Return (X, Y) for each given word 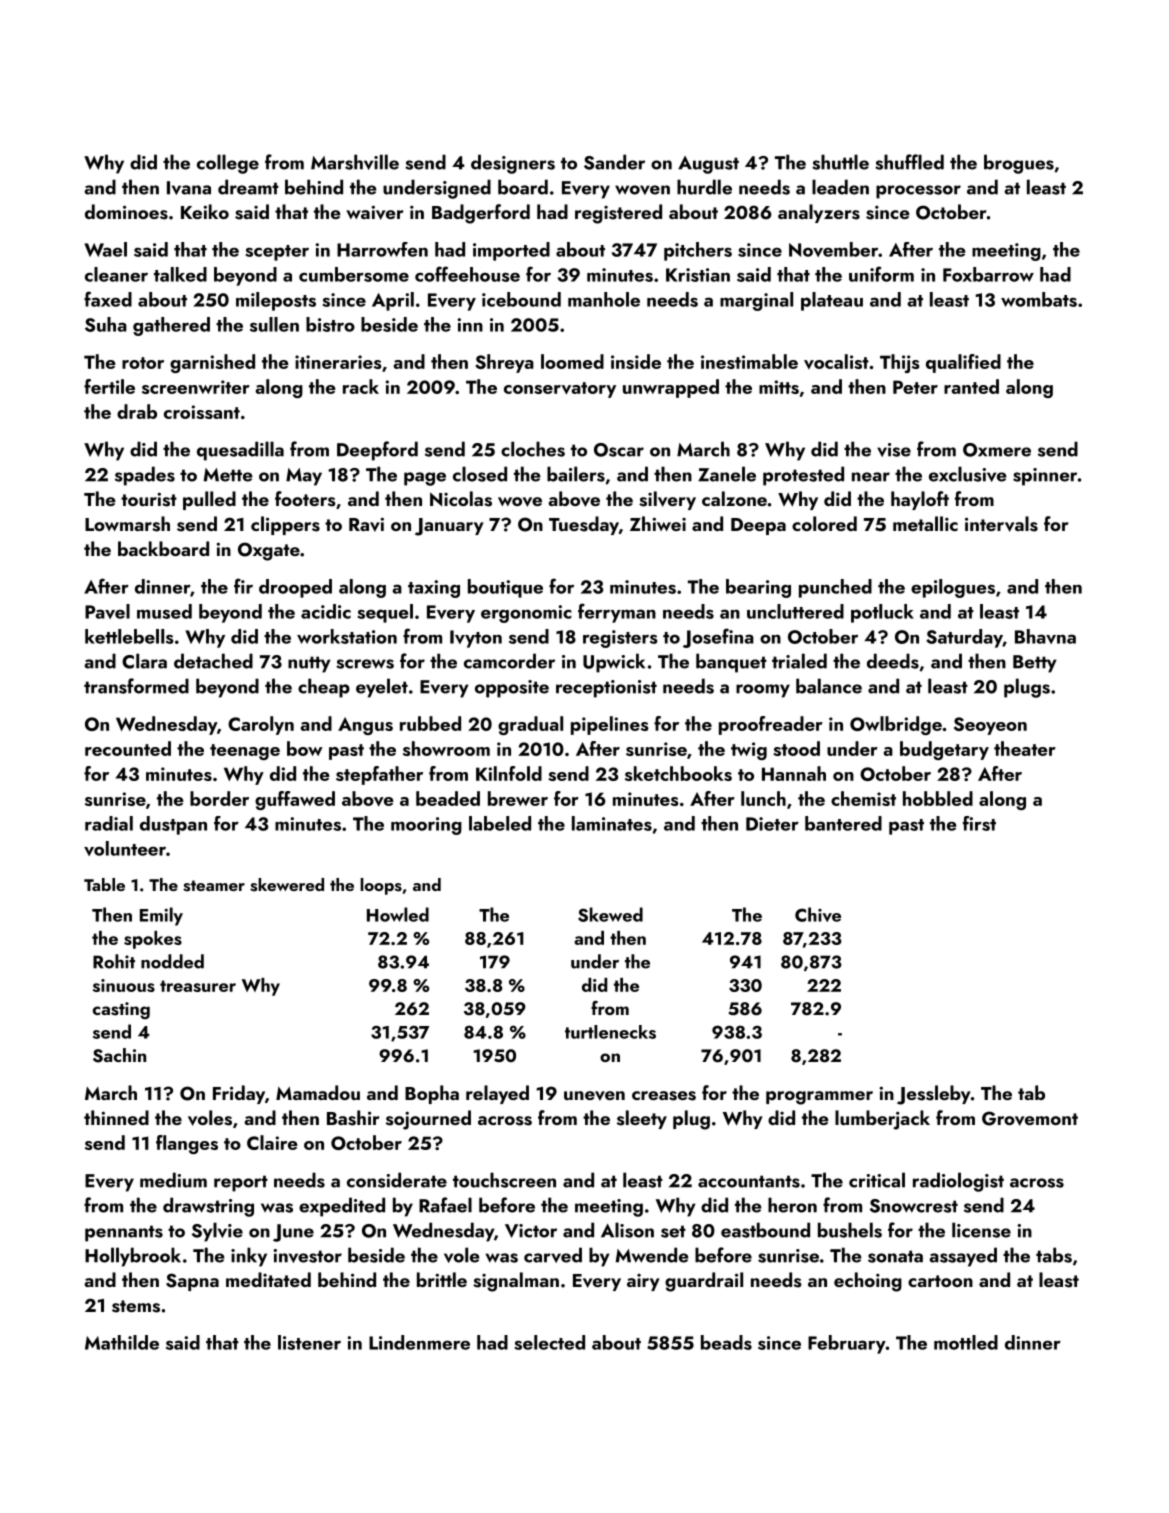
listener (309, 1342)
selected (549, 1342)
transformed (136, 686)
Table (104, 884)
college (228, 164)
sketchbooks (678, 773)
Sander (614, 162)
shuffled (909, 162)
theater (1025, 748)
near (871, 477)
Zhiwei (658, 523)
